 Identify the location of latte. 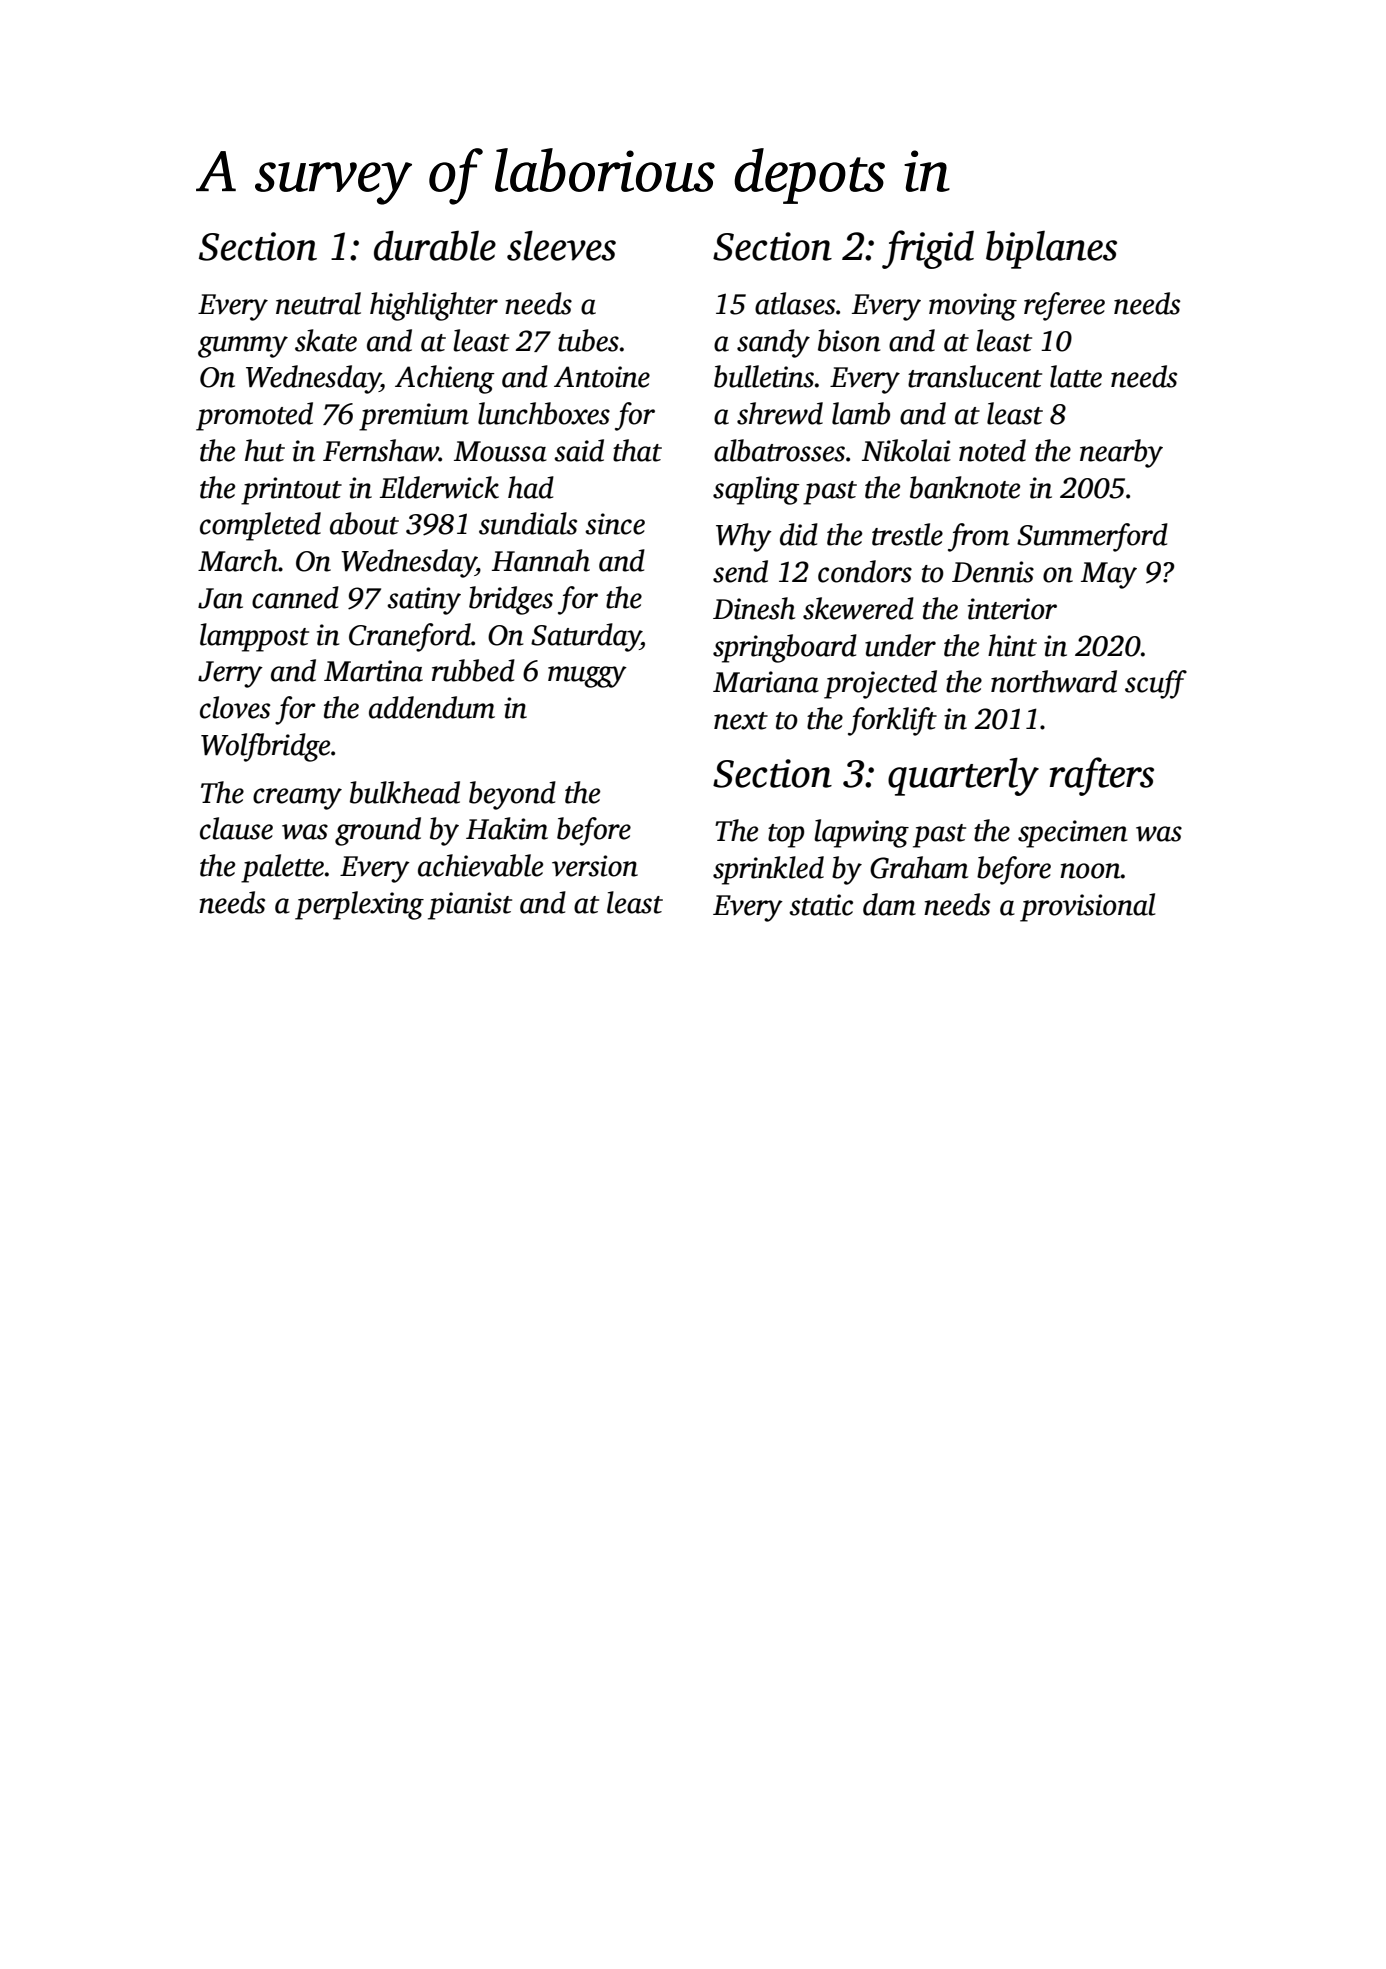
(1076, 376).
